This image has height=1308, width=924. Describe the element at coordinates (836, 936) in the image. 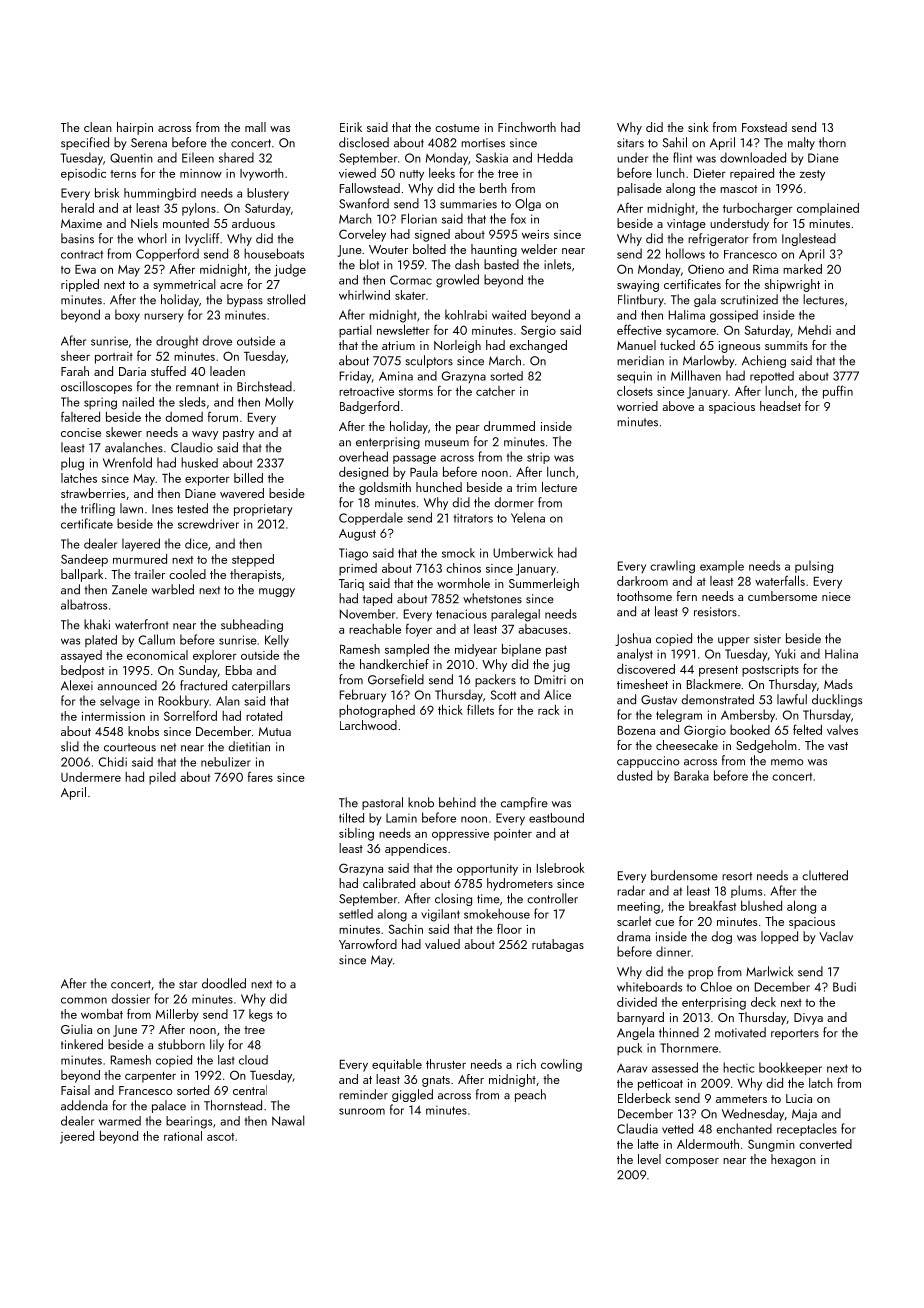

I see `Vaclav` at that location.
